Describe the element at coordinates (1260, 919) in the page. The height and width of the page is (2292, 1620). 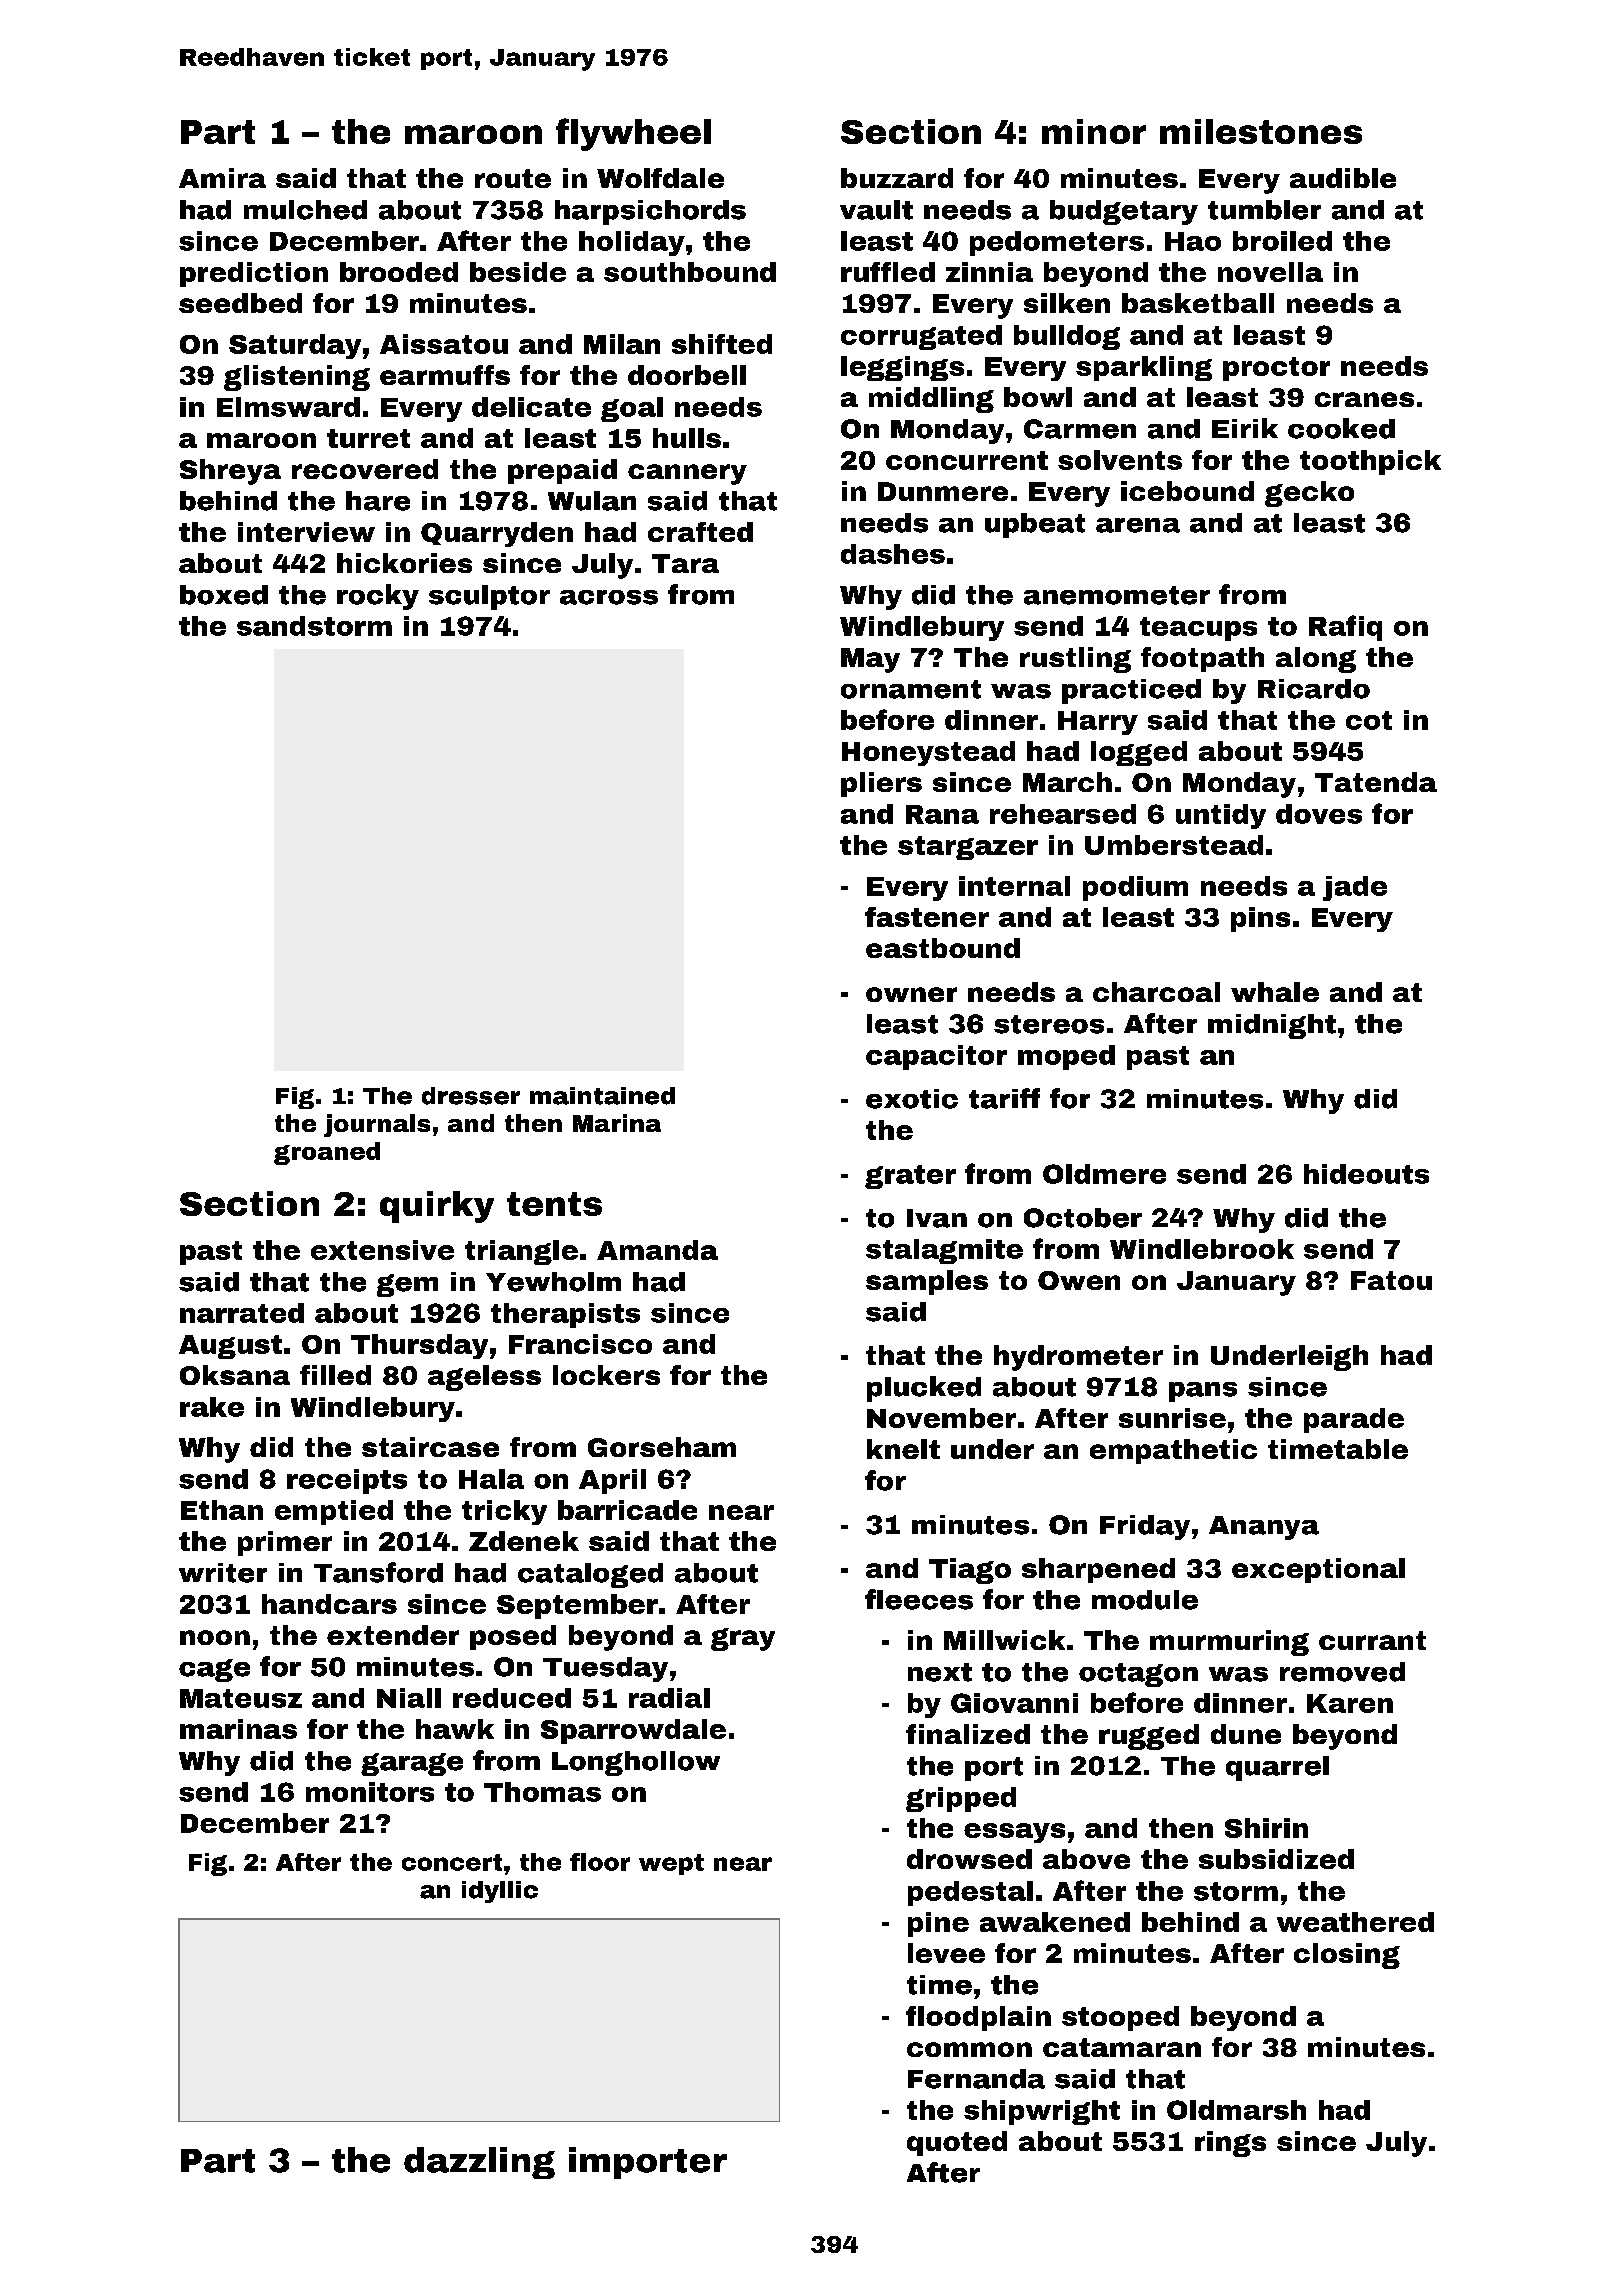
I see `pins` at that location.
